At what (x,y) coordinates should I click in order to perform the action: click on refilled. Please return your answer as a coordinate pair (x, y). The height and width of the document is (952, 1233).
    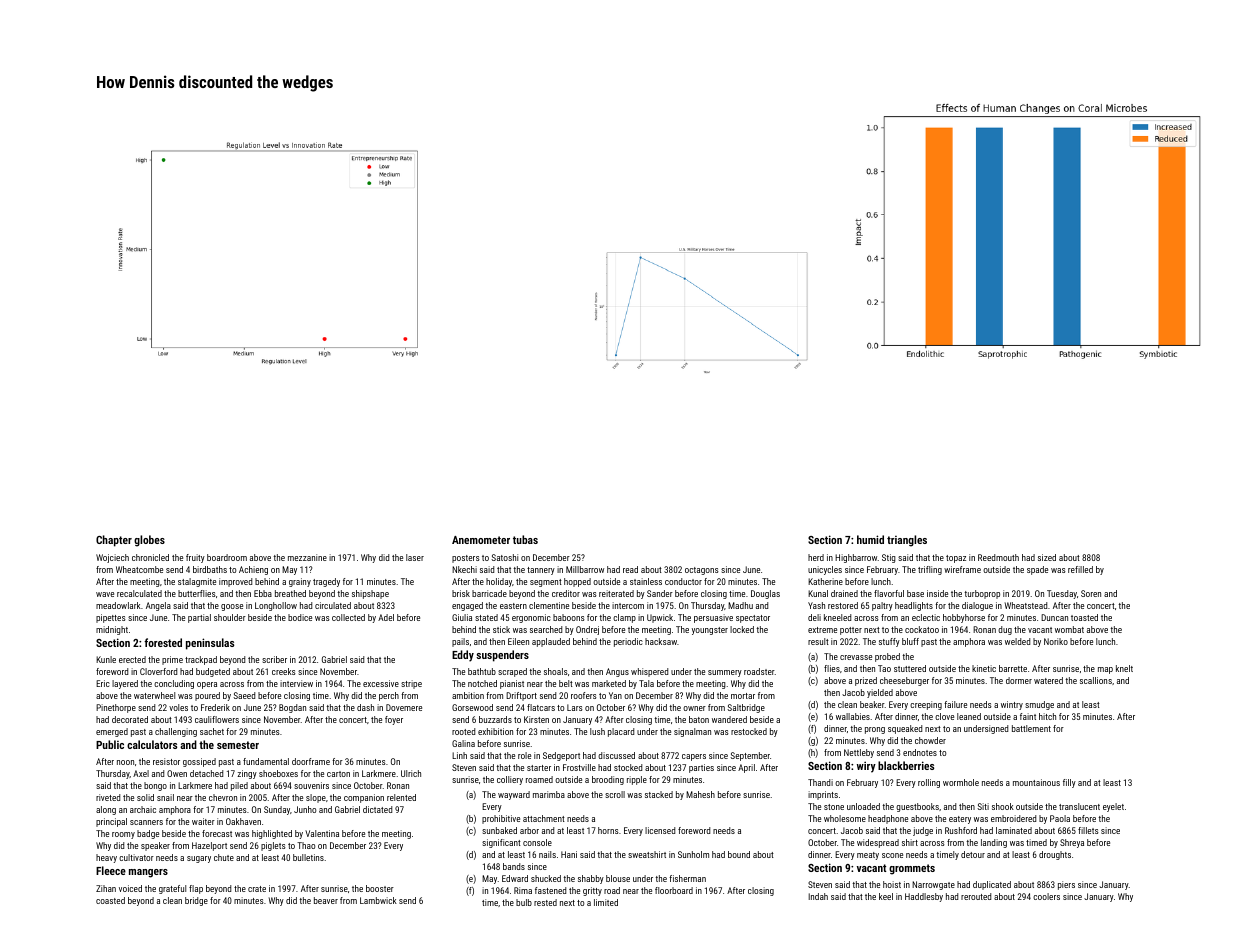
    Looking at the image, I should click on (1080, 569).
